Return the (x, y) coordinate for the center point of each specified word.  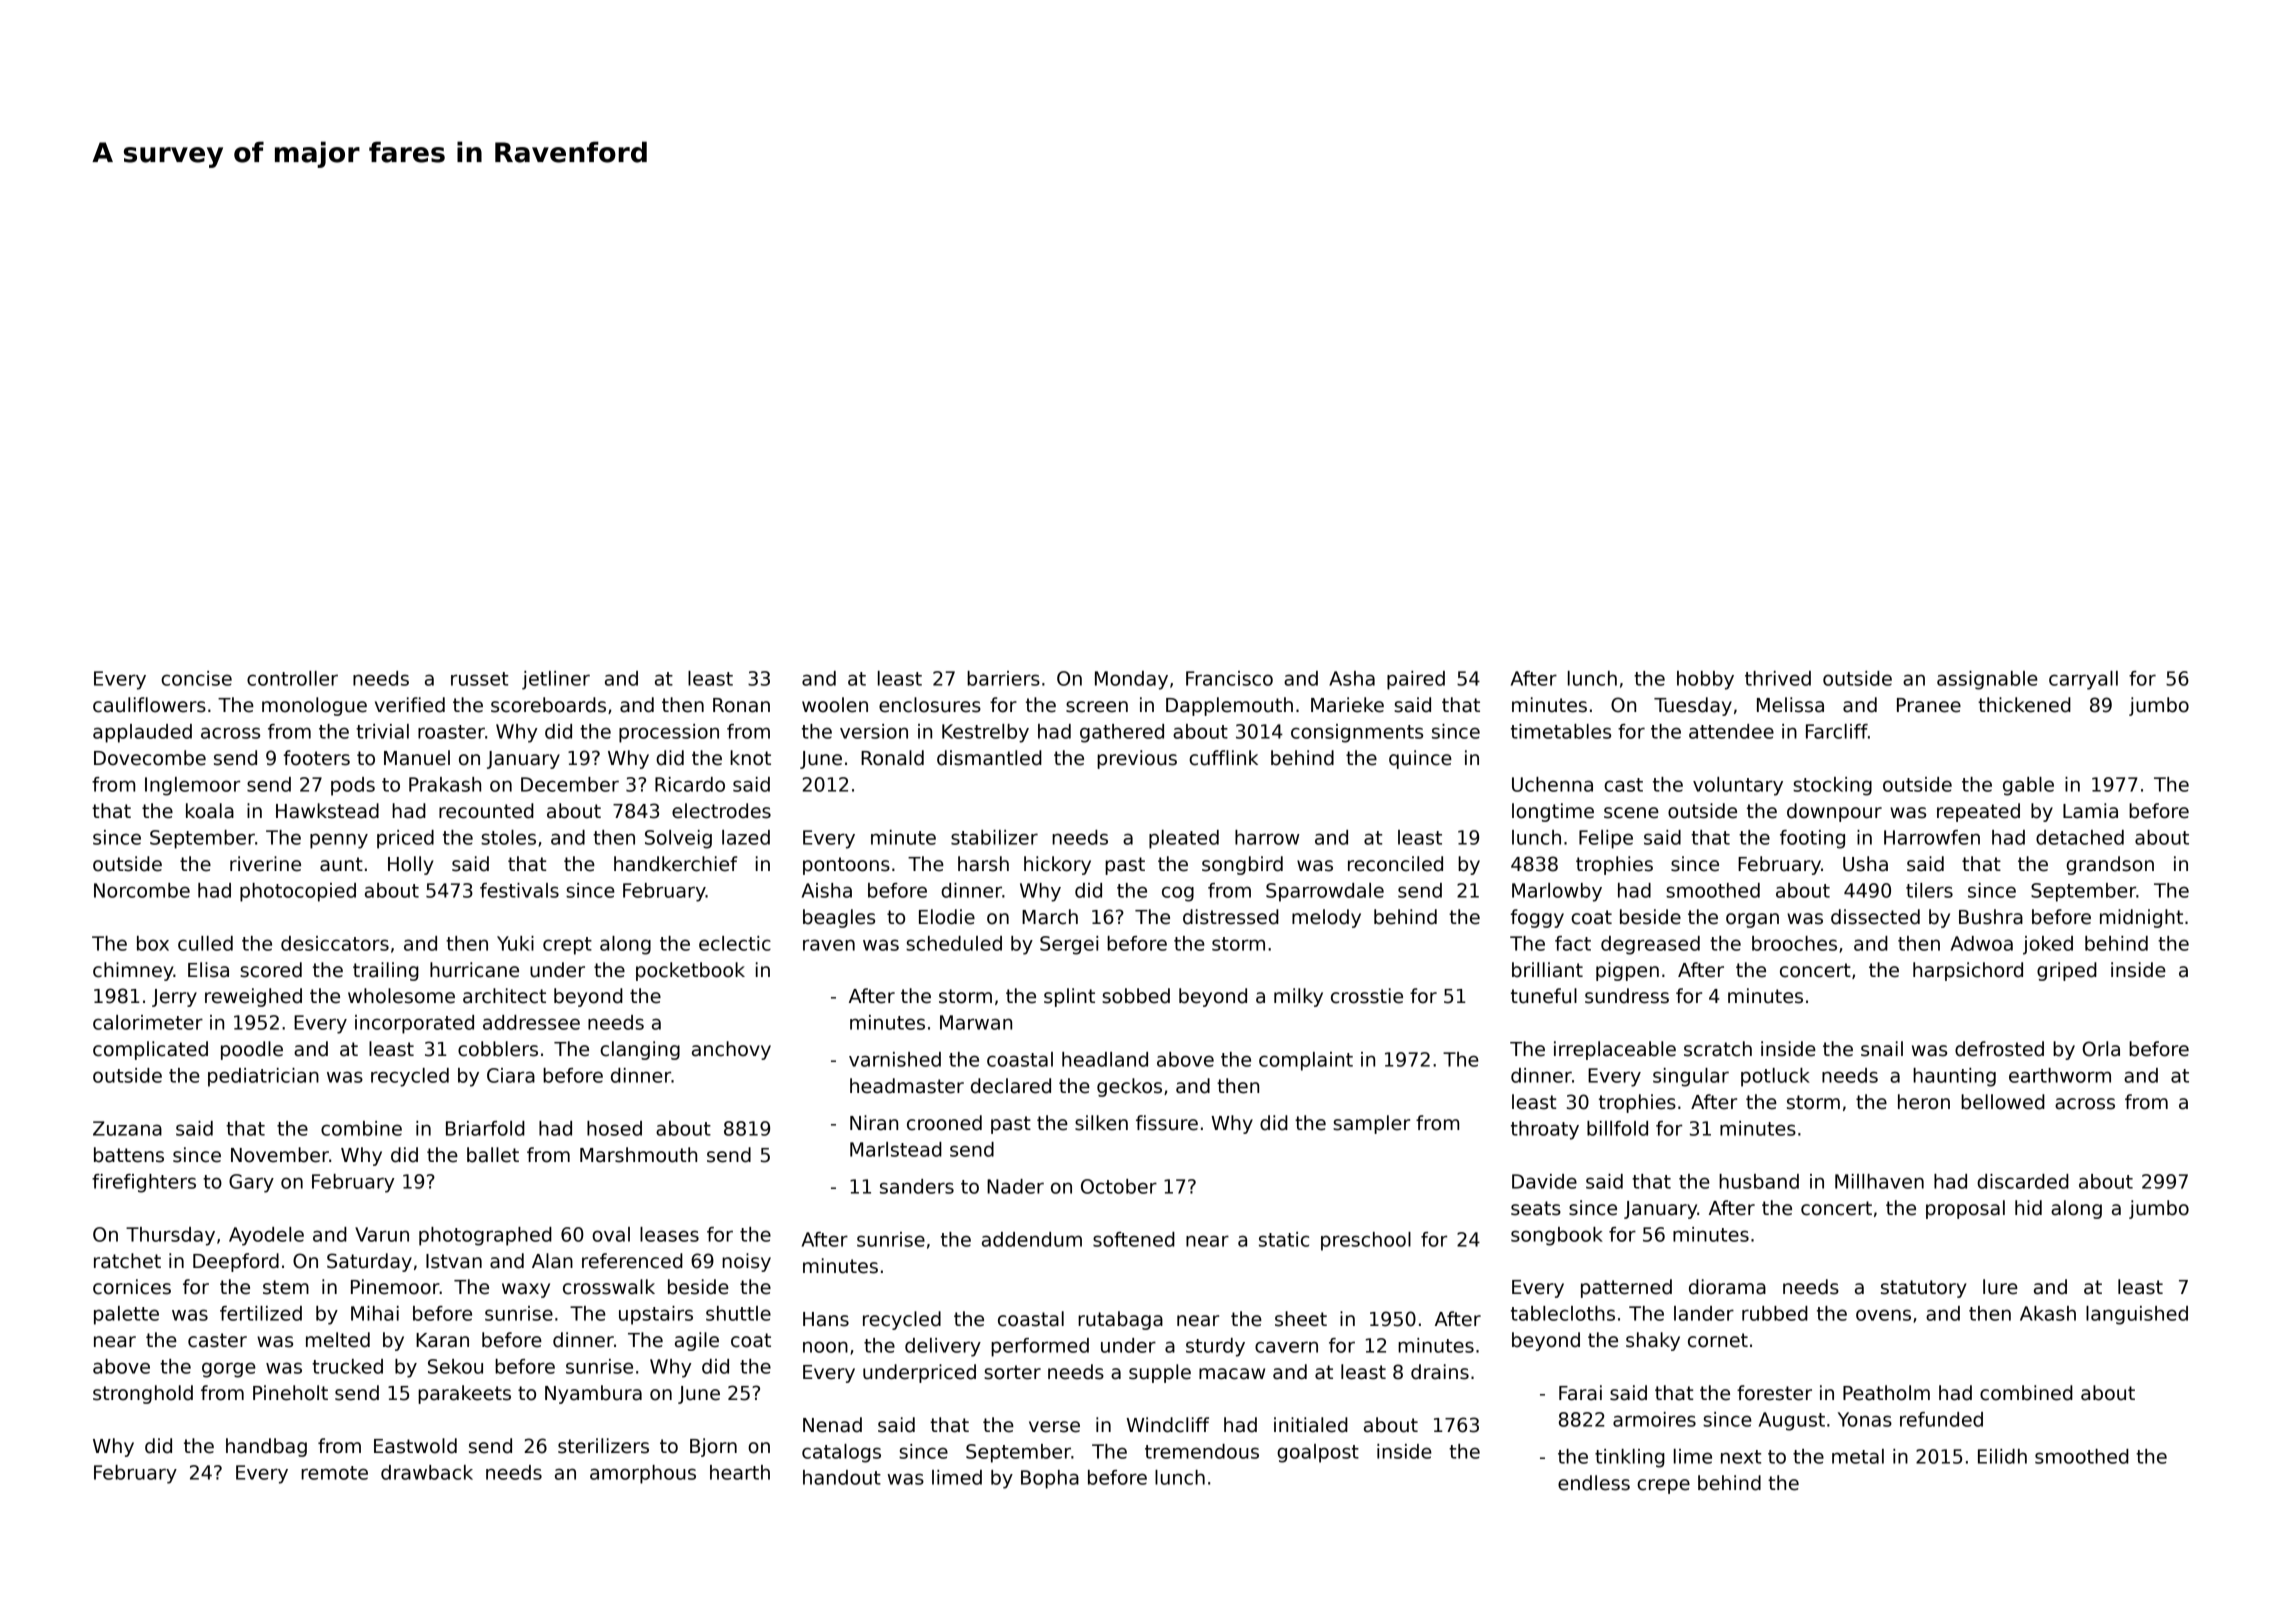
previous (1137, 759)
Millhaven (1879, 1181)
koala (210, 811)
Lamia (2090, 811)
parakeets (464, 1394)
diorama (1727, 1287)
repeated (1978, 812)
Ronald (892, 758)
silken (1101, 1123)
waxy (526, 1290)
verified (410, 705)
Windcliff (1168, 1425)
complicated (150, 1050)
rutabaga (1120, 1320)
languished (2137, 1315)
